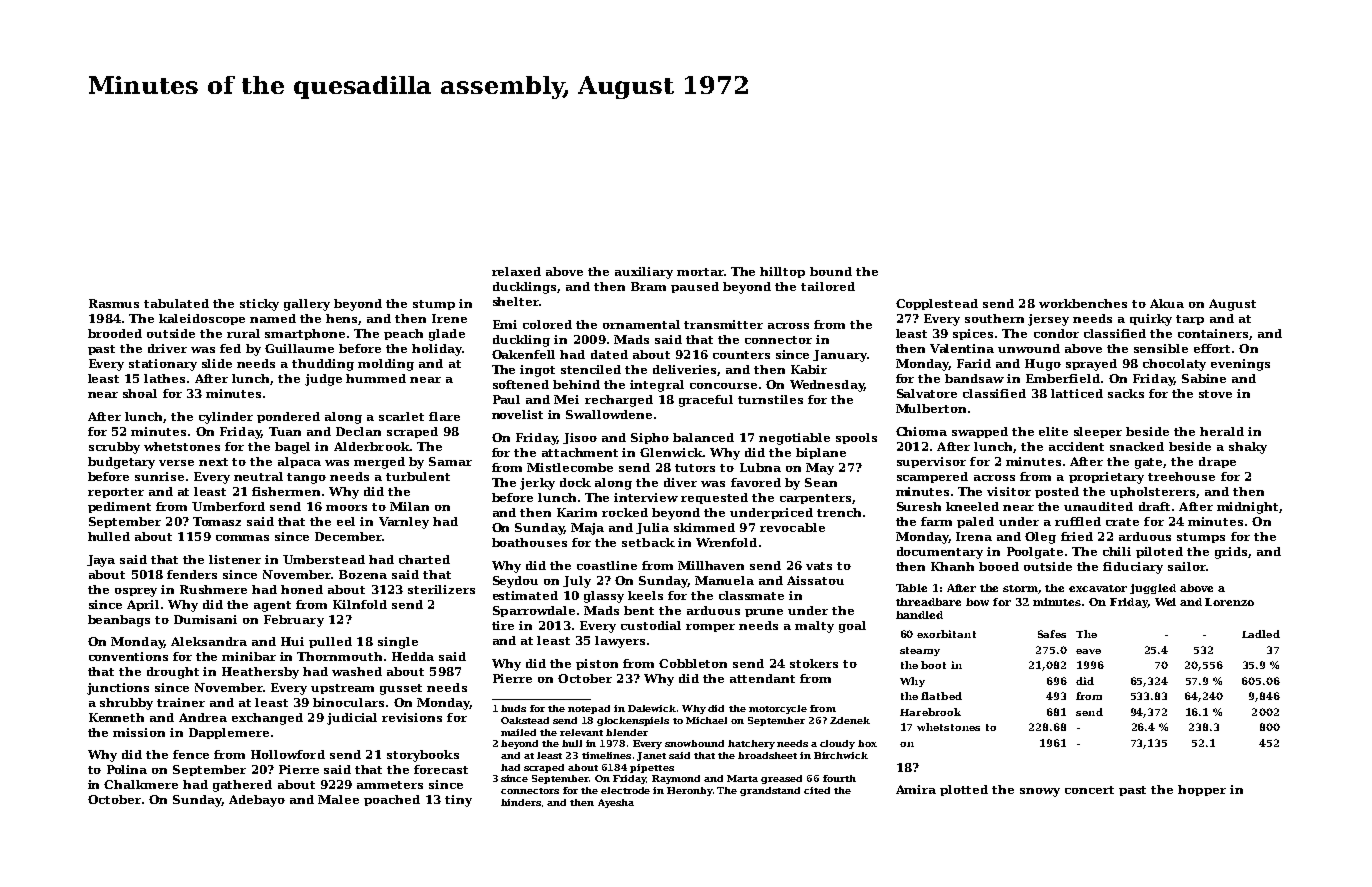  I want to click on listener, so click(235, 559).
